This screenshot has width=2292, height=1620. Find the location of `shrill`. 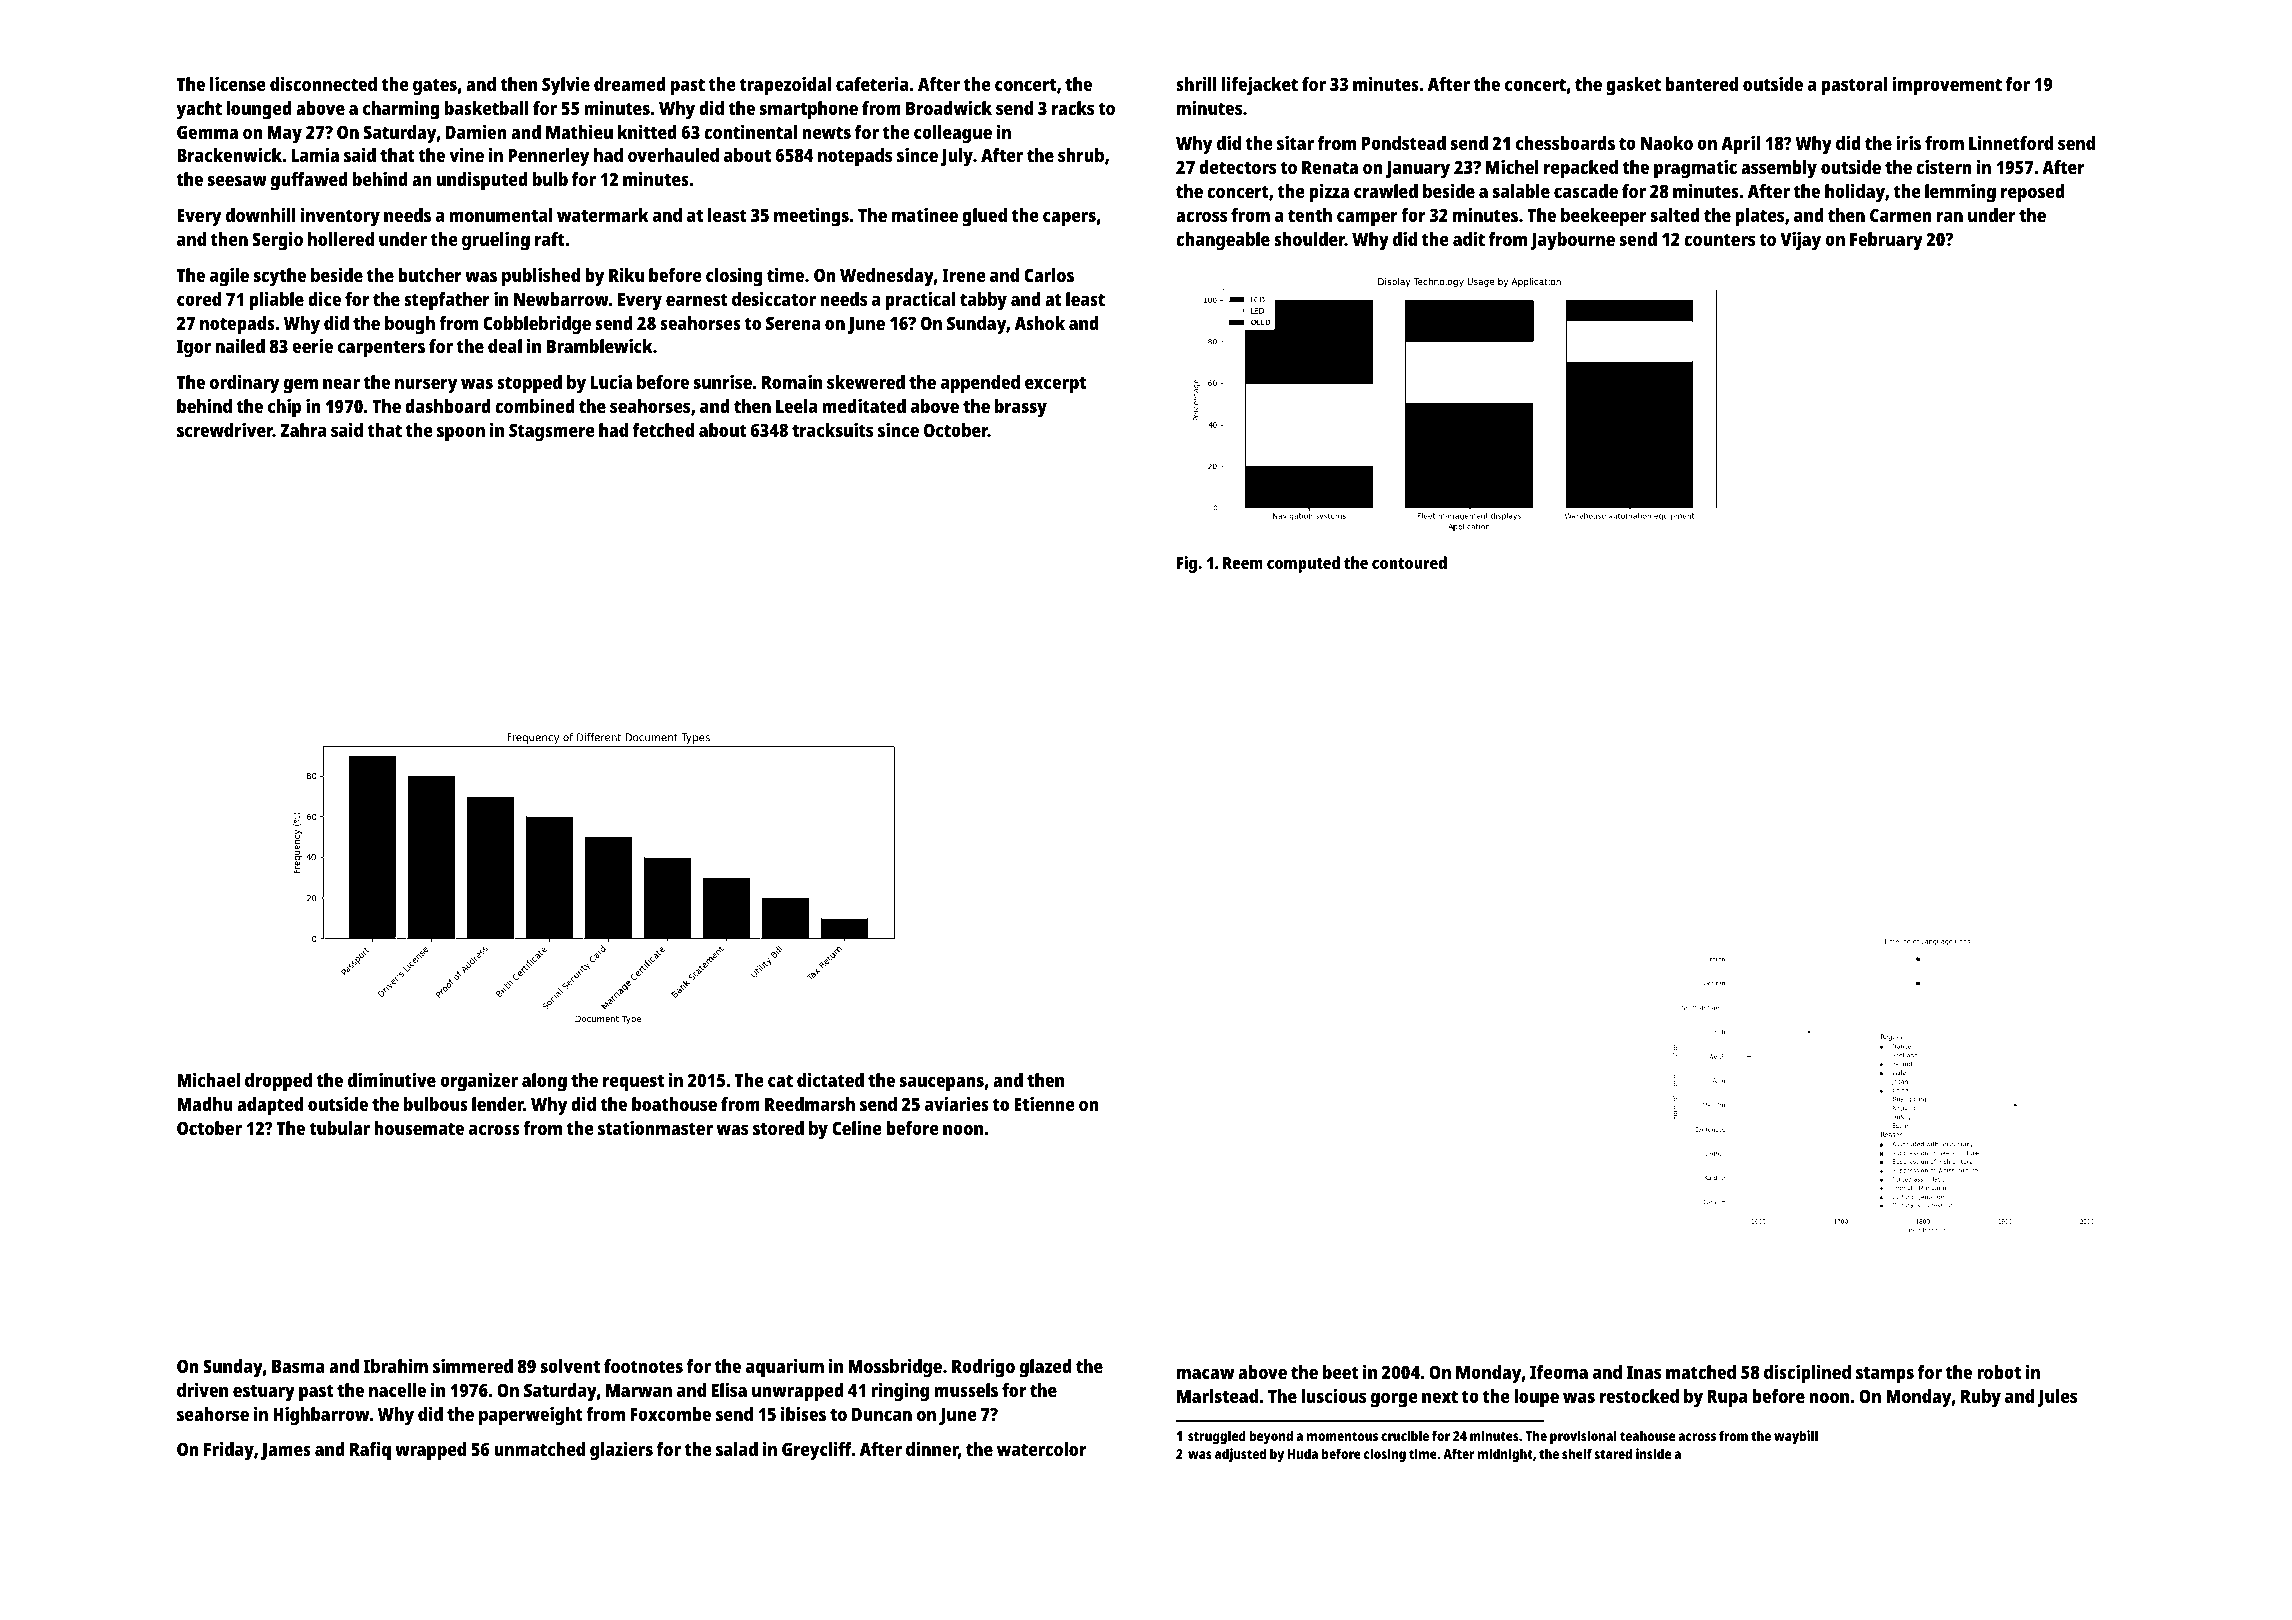

shrill is located at coordinates (1196, 84).
